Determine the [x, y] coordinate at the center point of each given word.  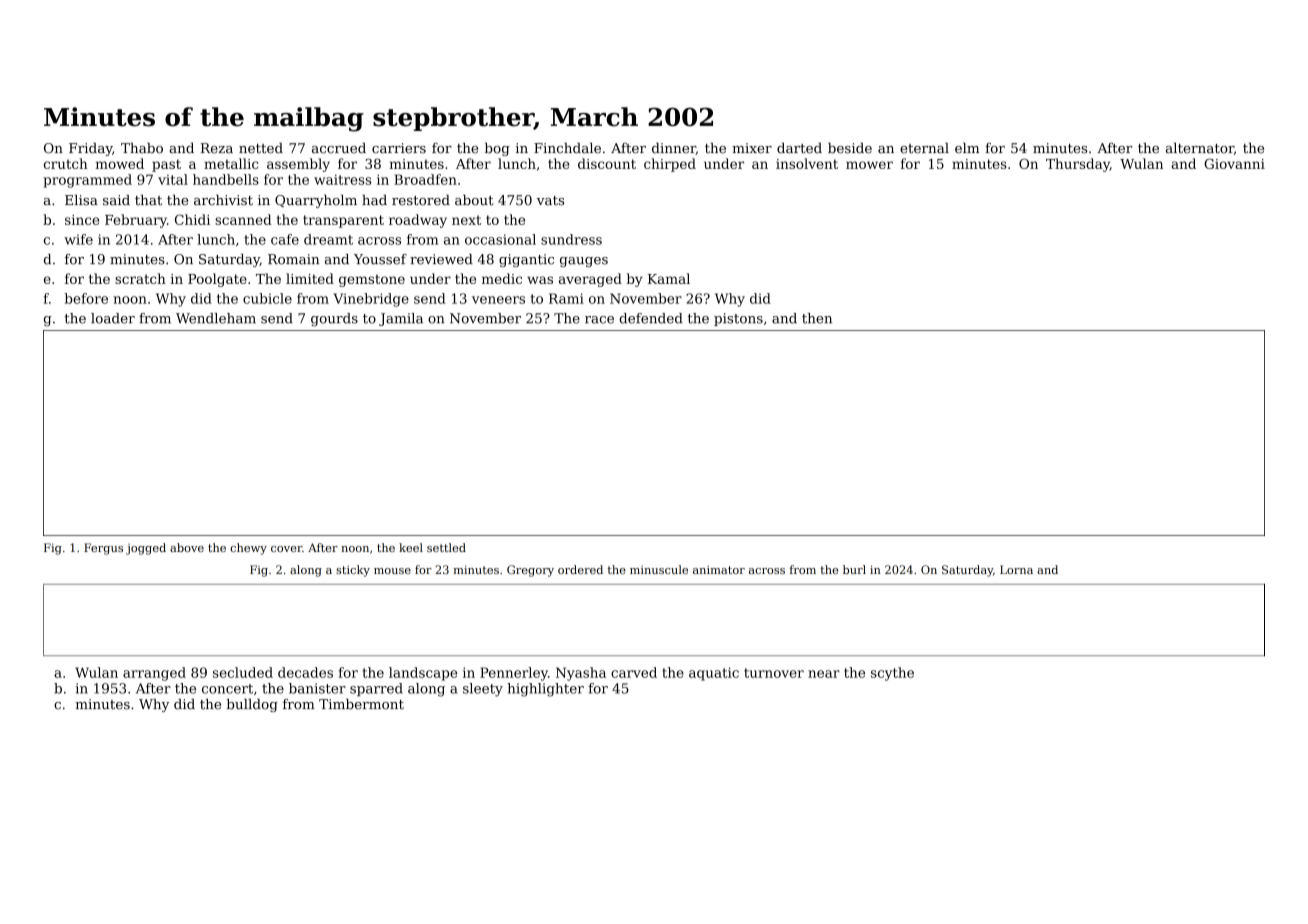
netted [261, 148]
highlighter [545, 690]
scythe [892, 674]
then [817, 318]
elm [967, 148]
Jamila [401, 319]
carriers [399, 148]
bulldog [252, 705]
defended [651, 318]
